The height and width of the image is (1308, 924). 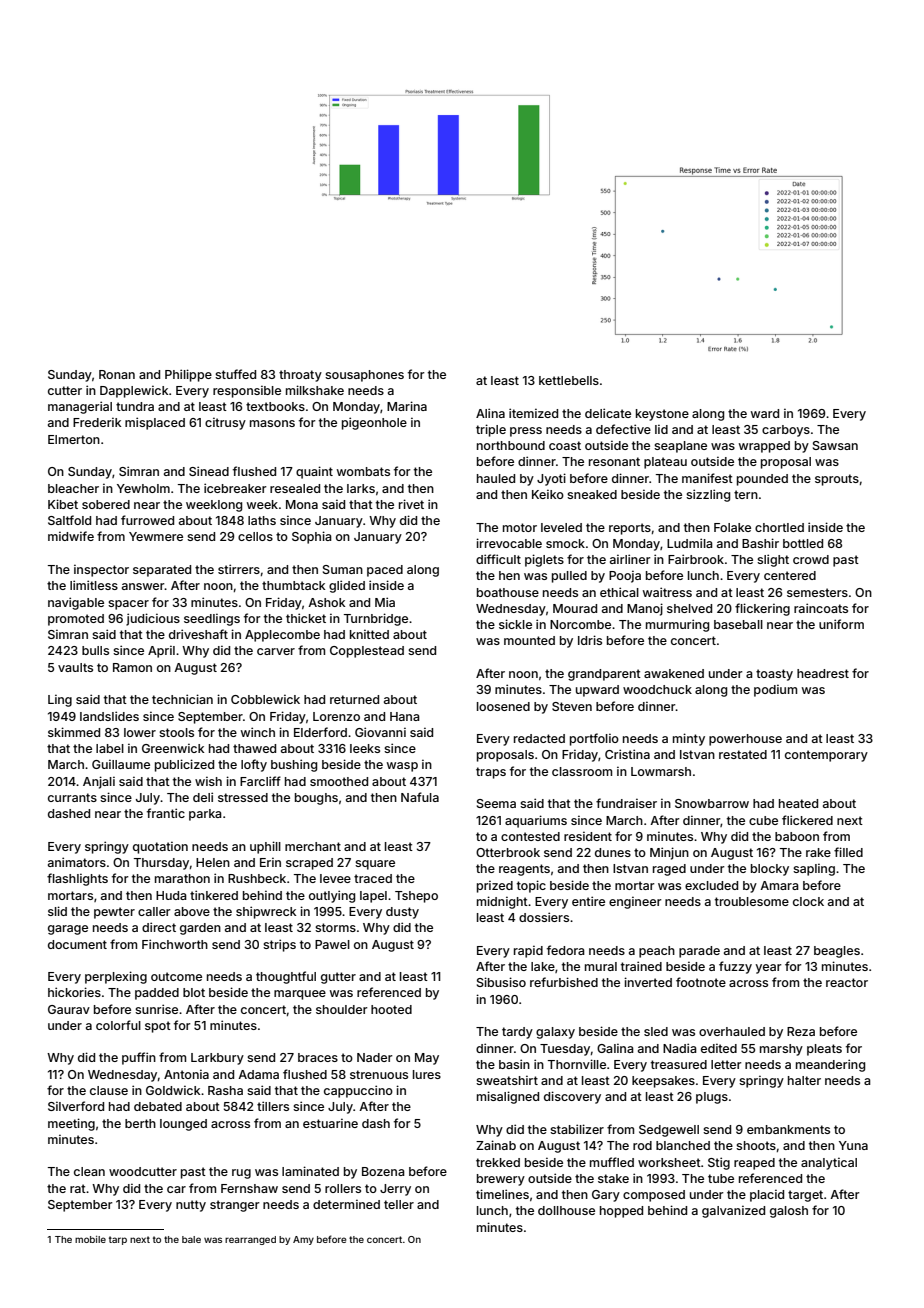 I want to click on excluded, so click(x=711, y=885).
